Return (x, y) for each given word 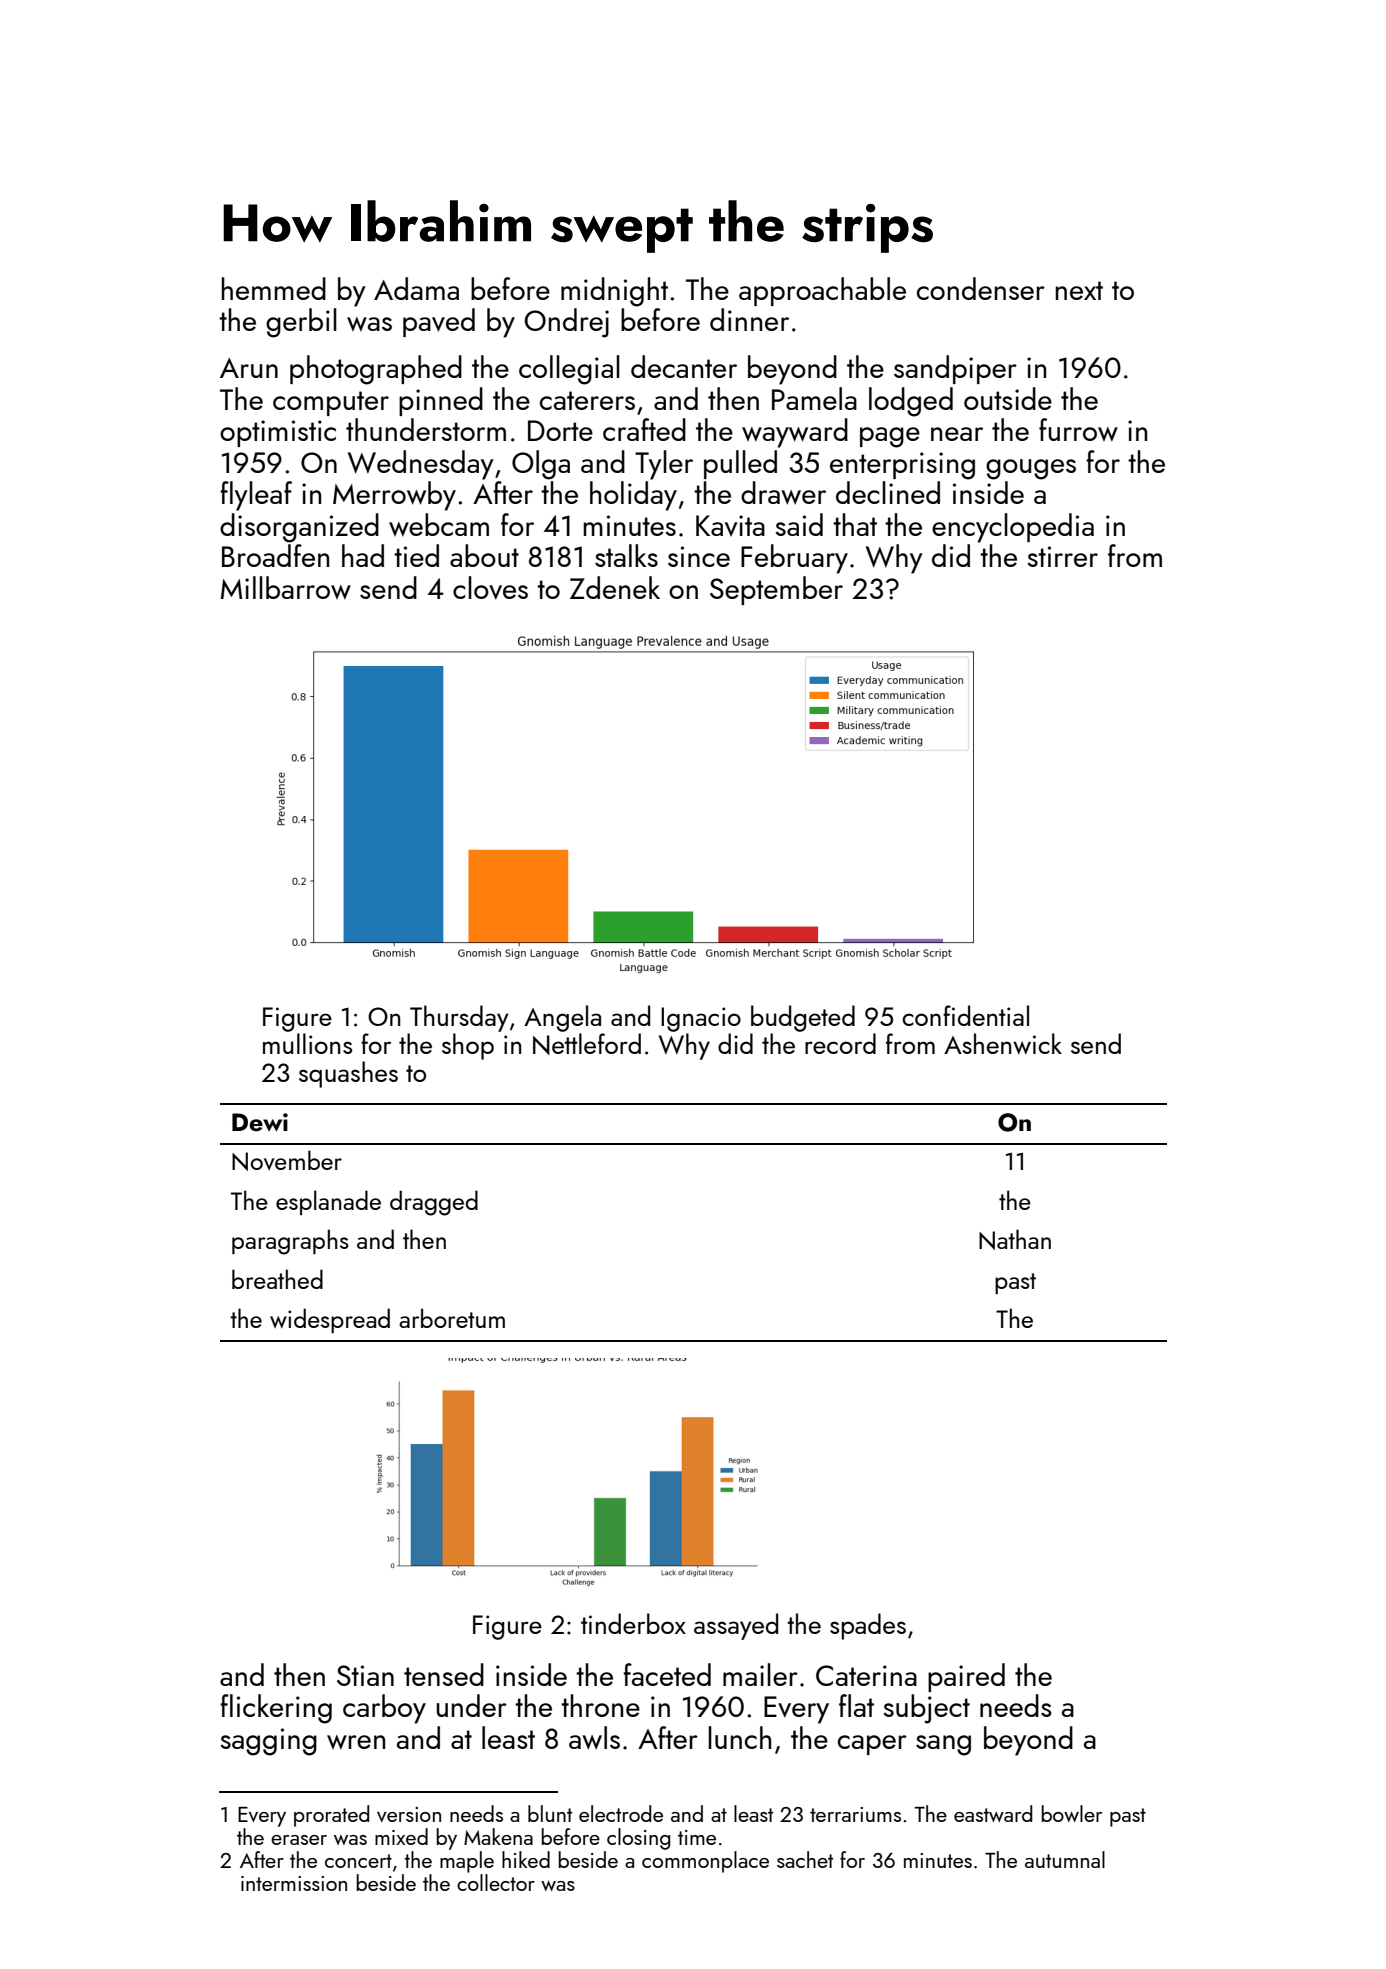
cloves (490, 588)
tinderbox (633, 1623)
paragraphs (290, 1242)
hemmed (274, 288)
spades (868, 1626)
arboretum (452, 1318)
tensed (444, 1674)
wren (356, 1742)
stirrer (1062, 556)
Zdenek (615, 587)
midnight (614, 292)
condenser (981, 288)
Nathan (1015, 1239)
